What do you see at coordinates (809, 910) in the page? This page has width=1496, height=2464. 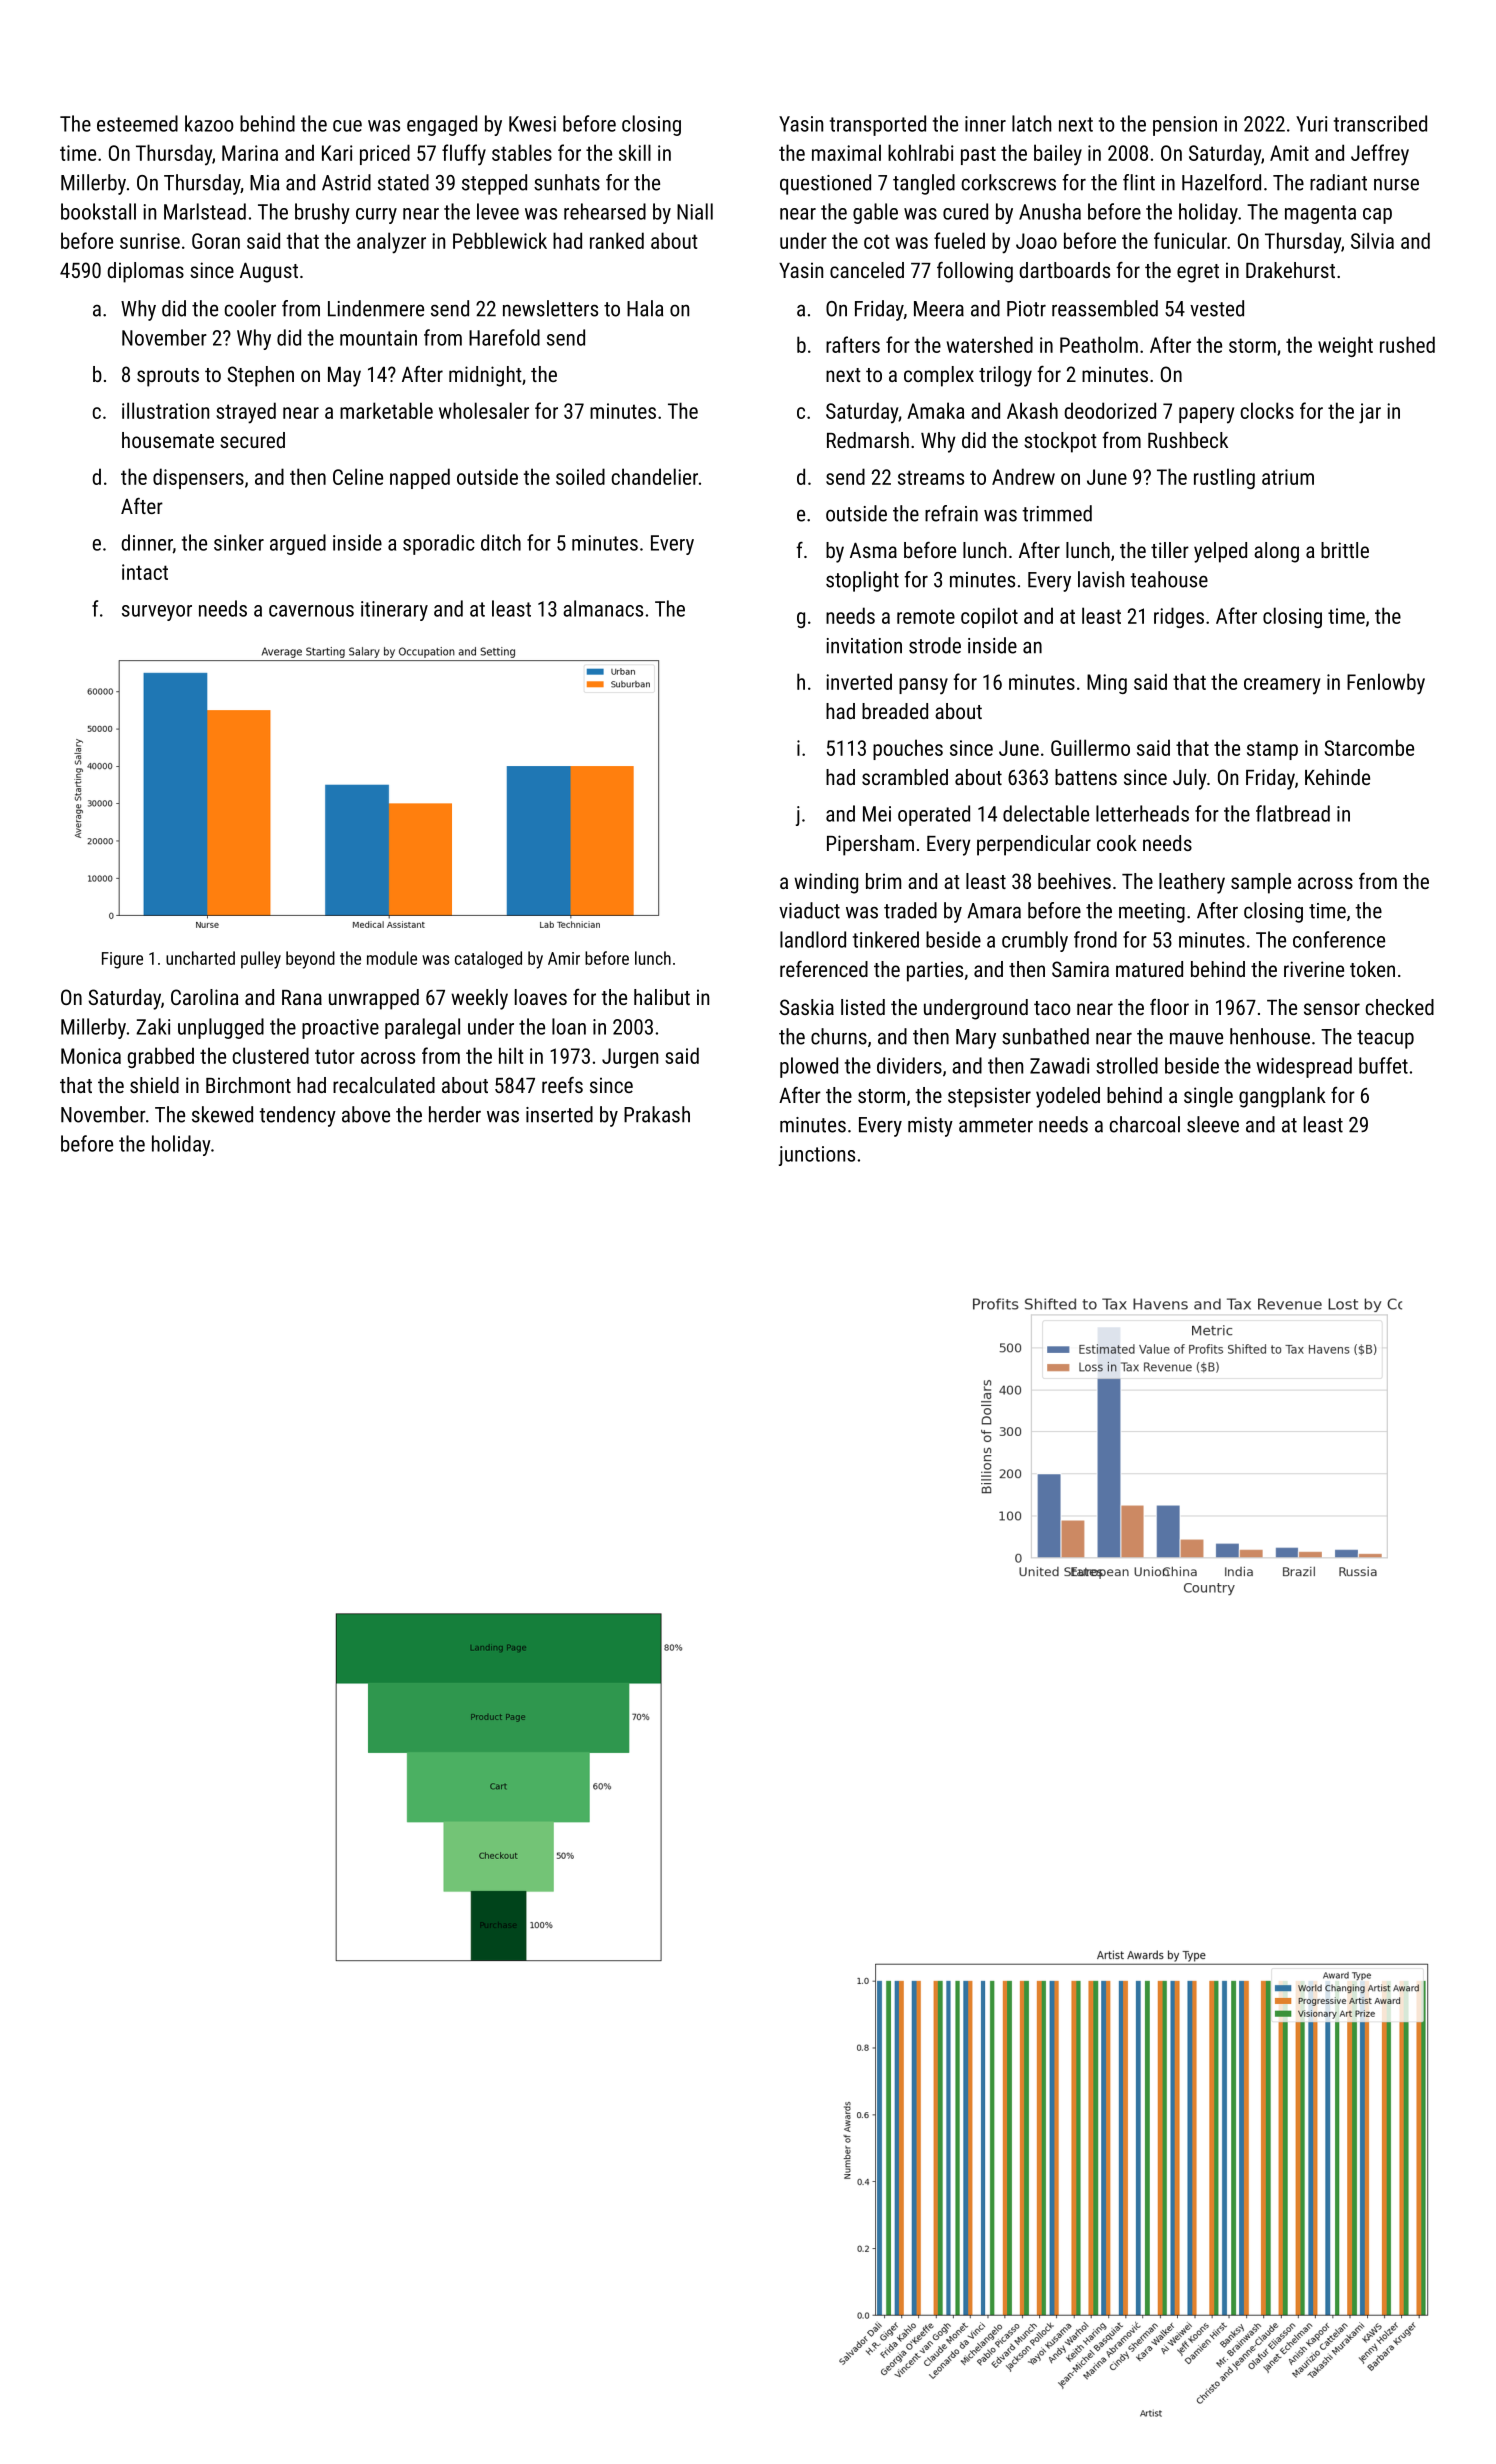 I see `viaduct` at bounding box center [809, 910].
